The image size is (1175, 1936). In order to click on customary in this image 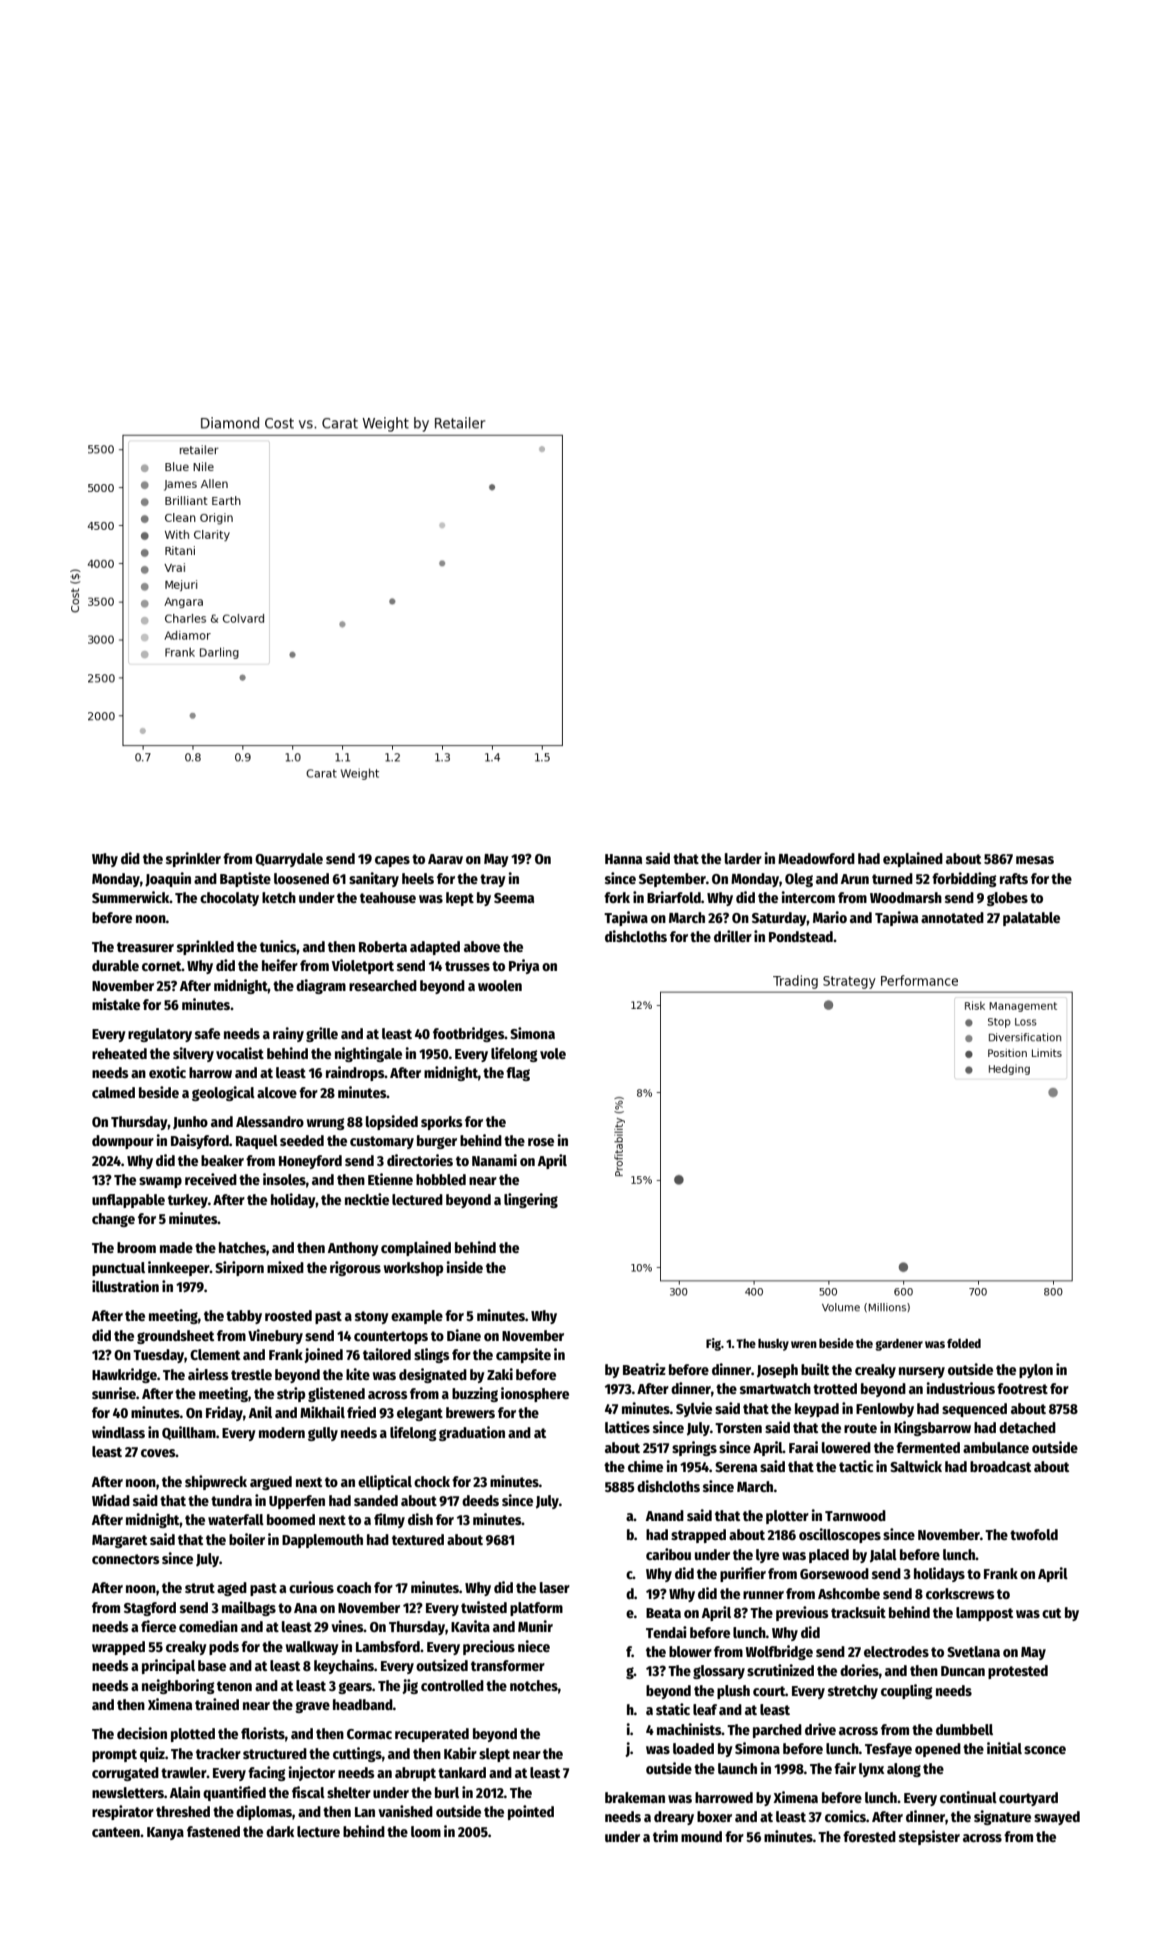, I will do `click(382, 1142)`.
